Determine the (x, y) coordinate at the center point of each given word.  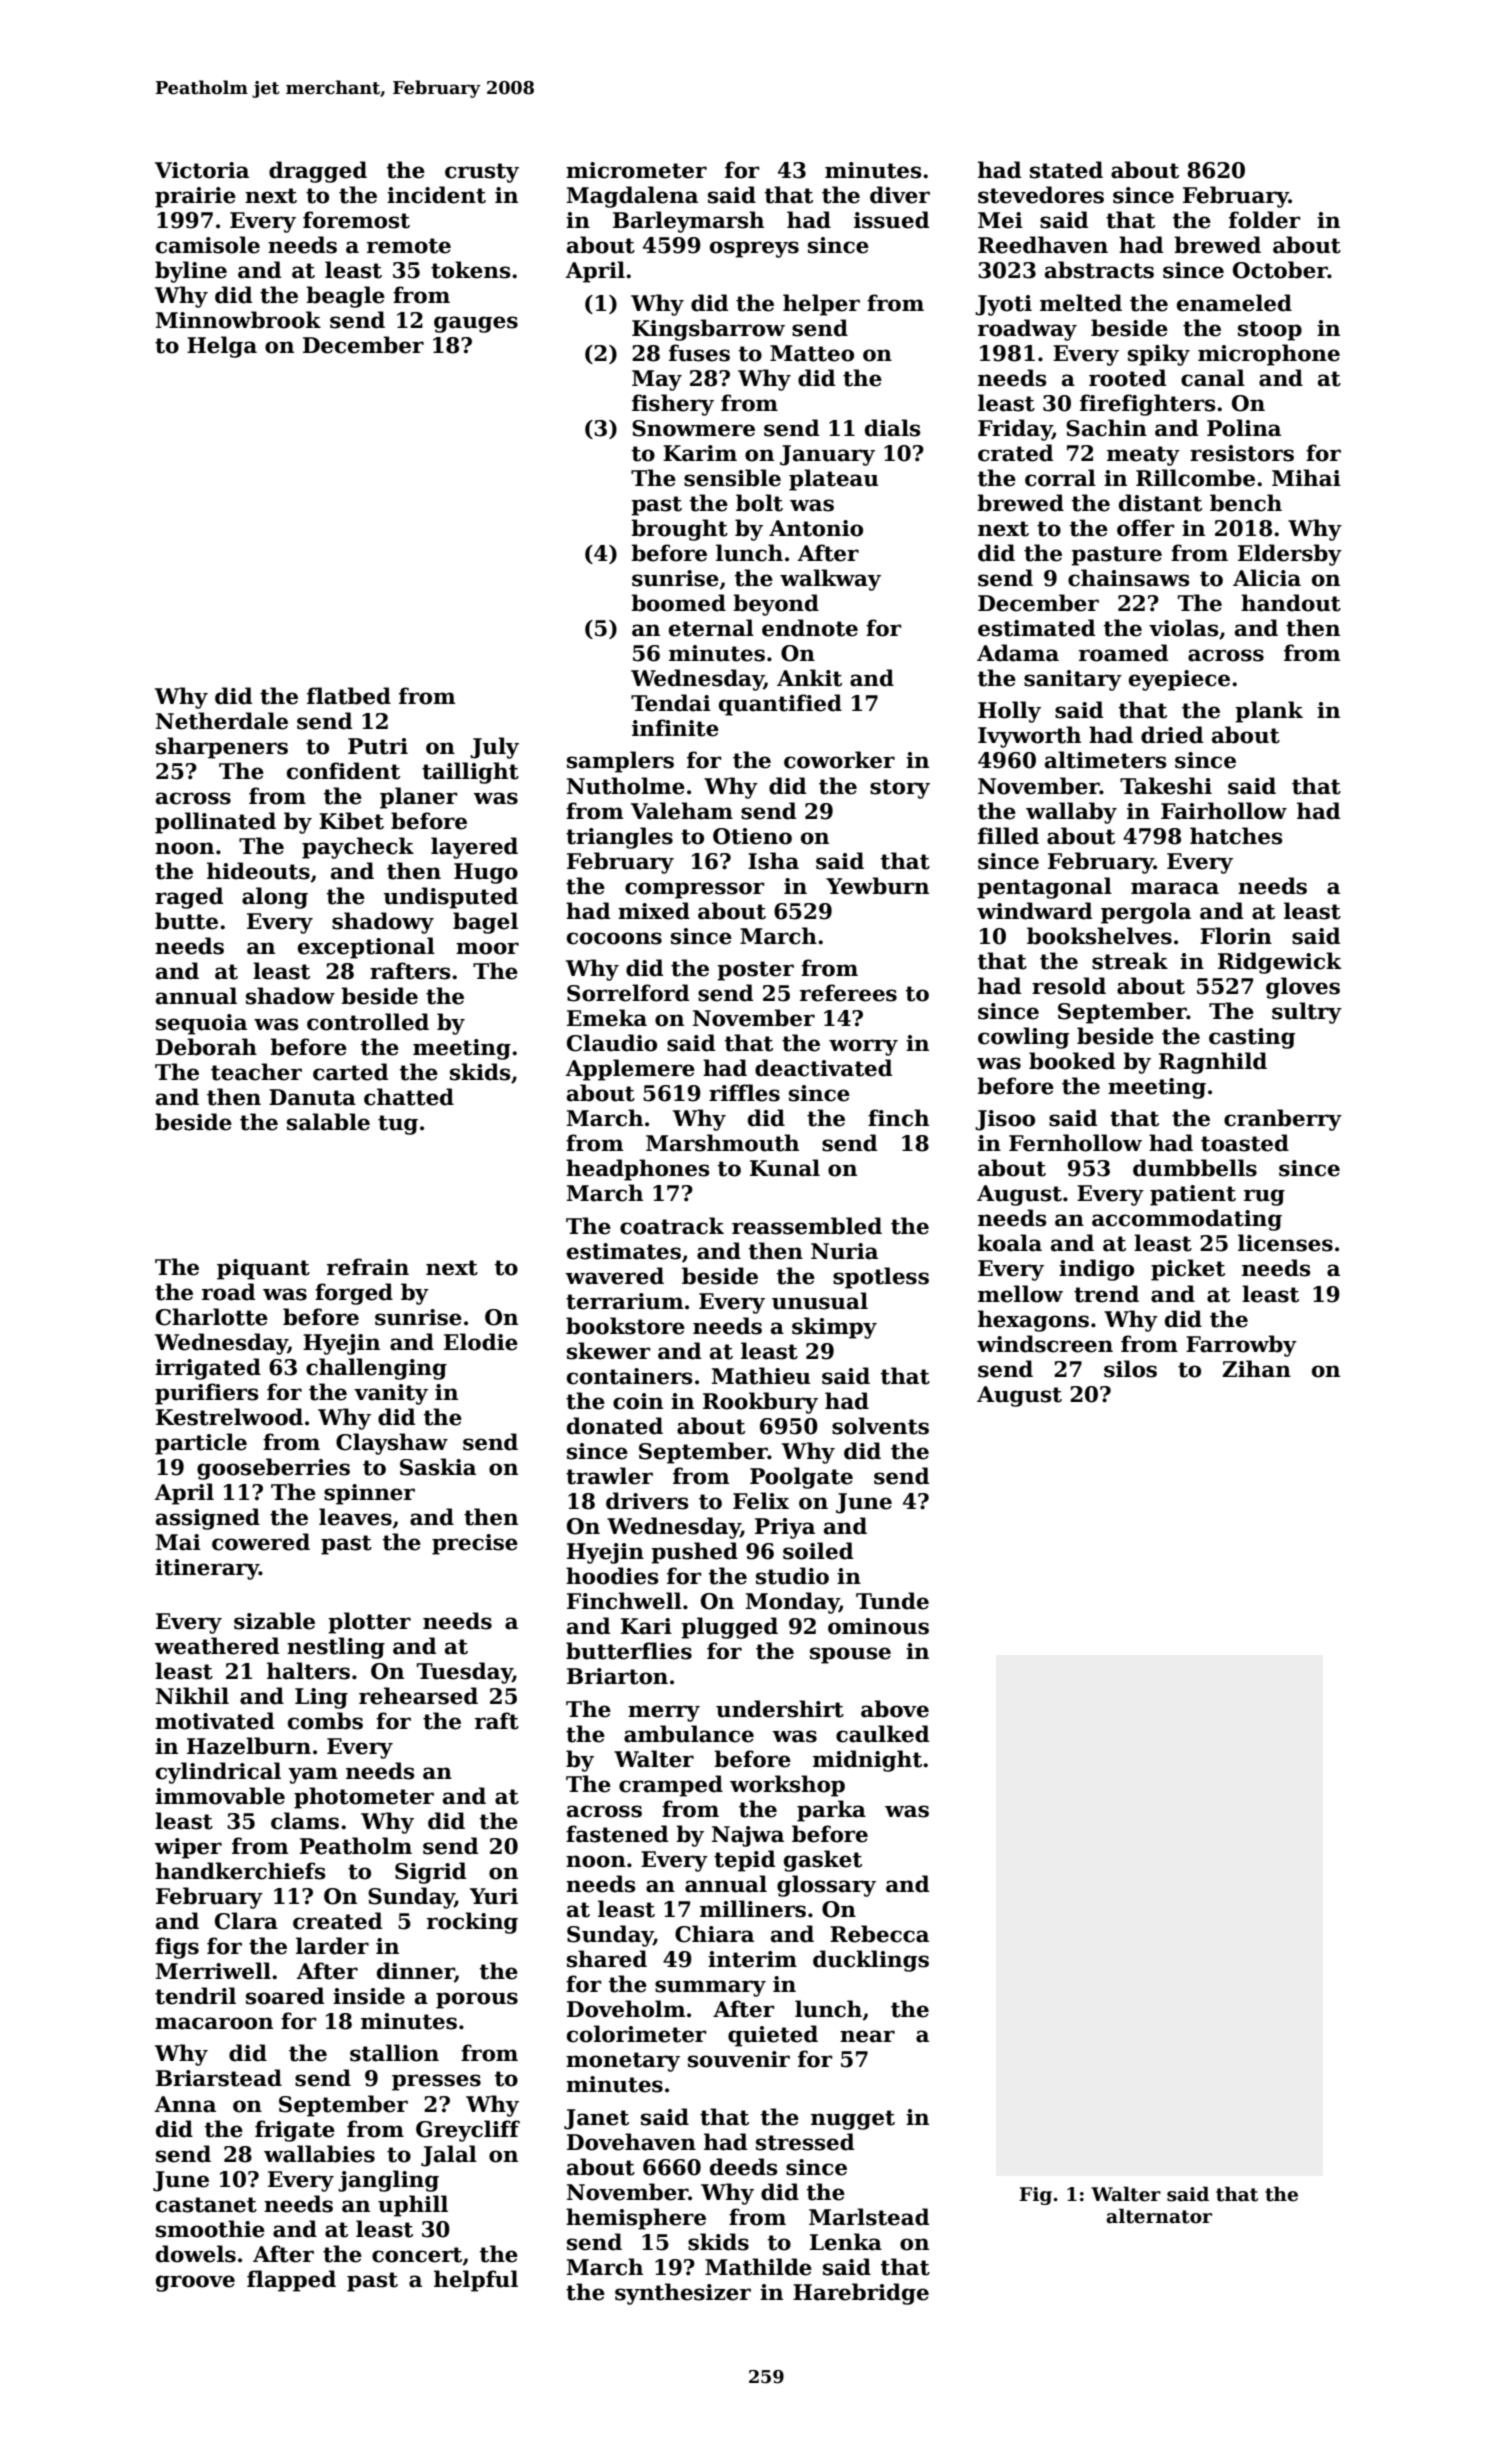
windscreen (1045, 1344)
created (337, 1921)
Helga (222, 347)
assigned (208, 1519)
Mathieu (761, 1376)
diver (900, 195)
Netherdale (222, 721)
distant (1160, 503)
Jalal (449, 2156)
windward (1034, 911)
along (275, 898)
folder (1265, 220)
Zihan (1256, 1369)
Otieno (752, 836)
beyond (776, 605)
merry (664, 1713)
